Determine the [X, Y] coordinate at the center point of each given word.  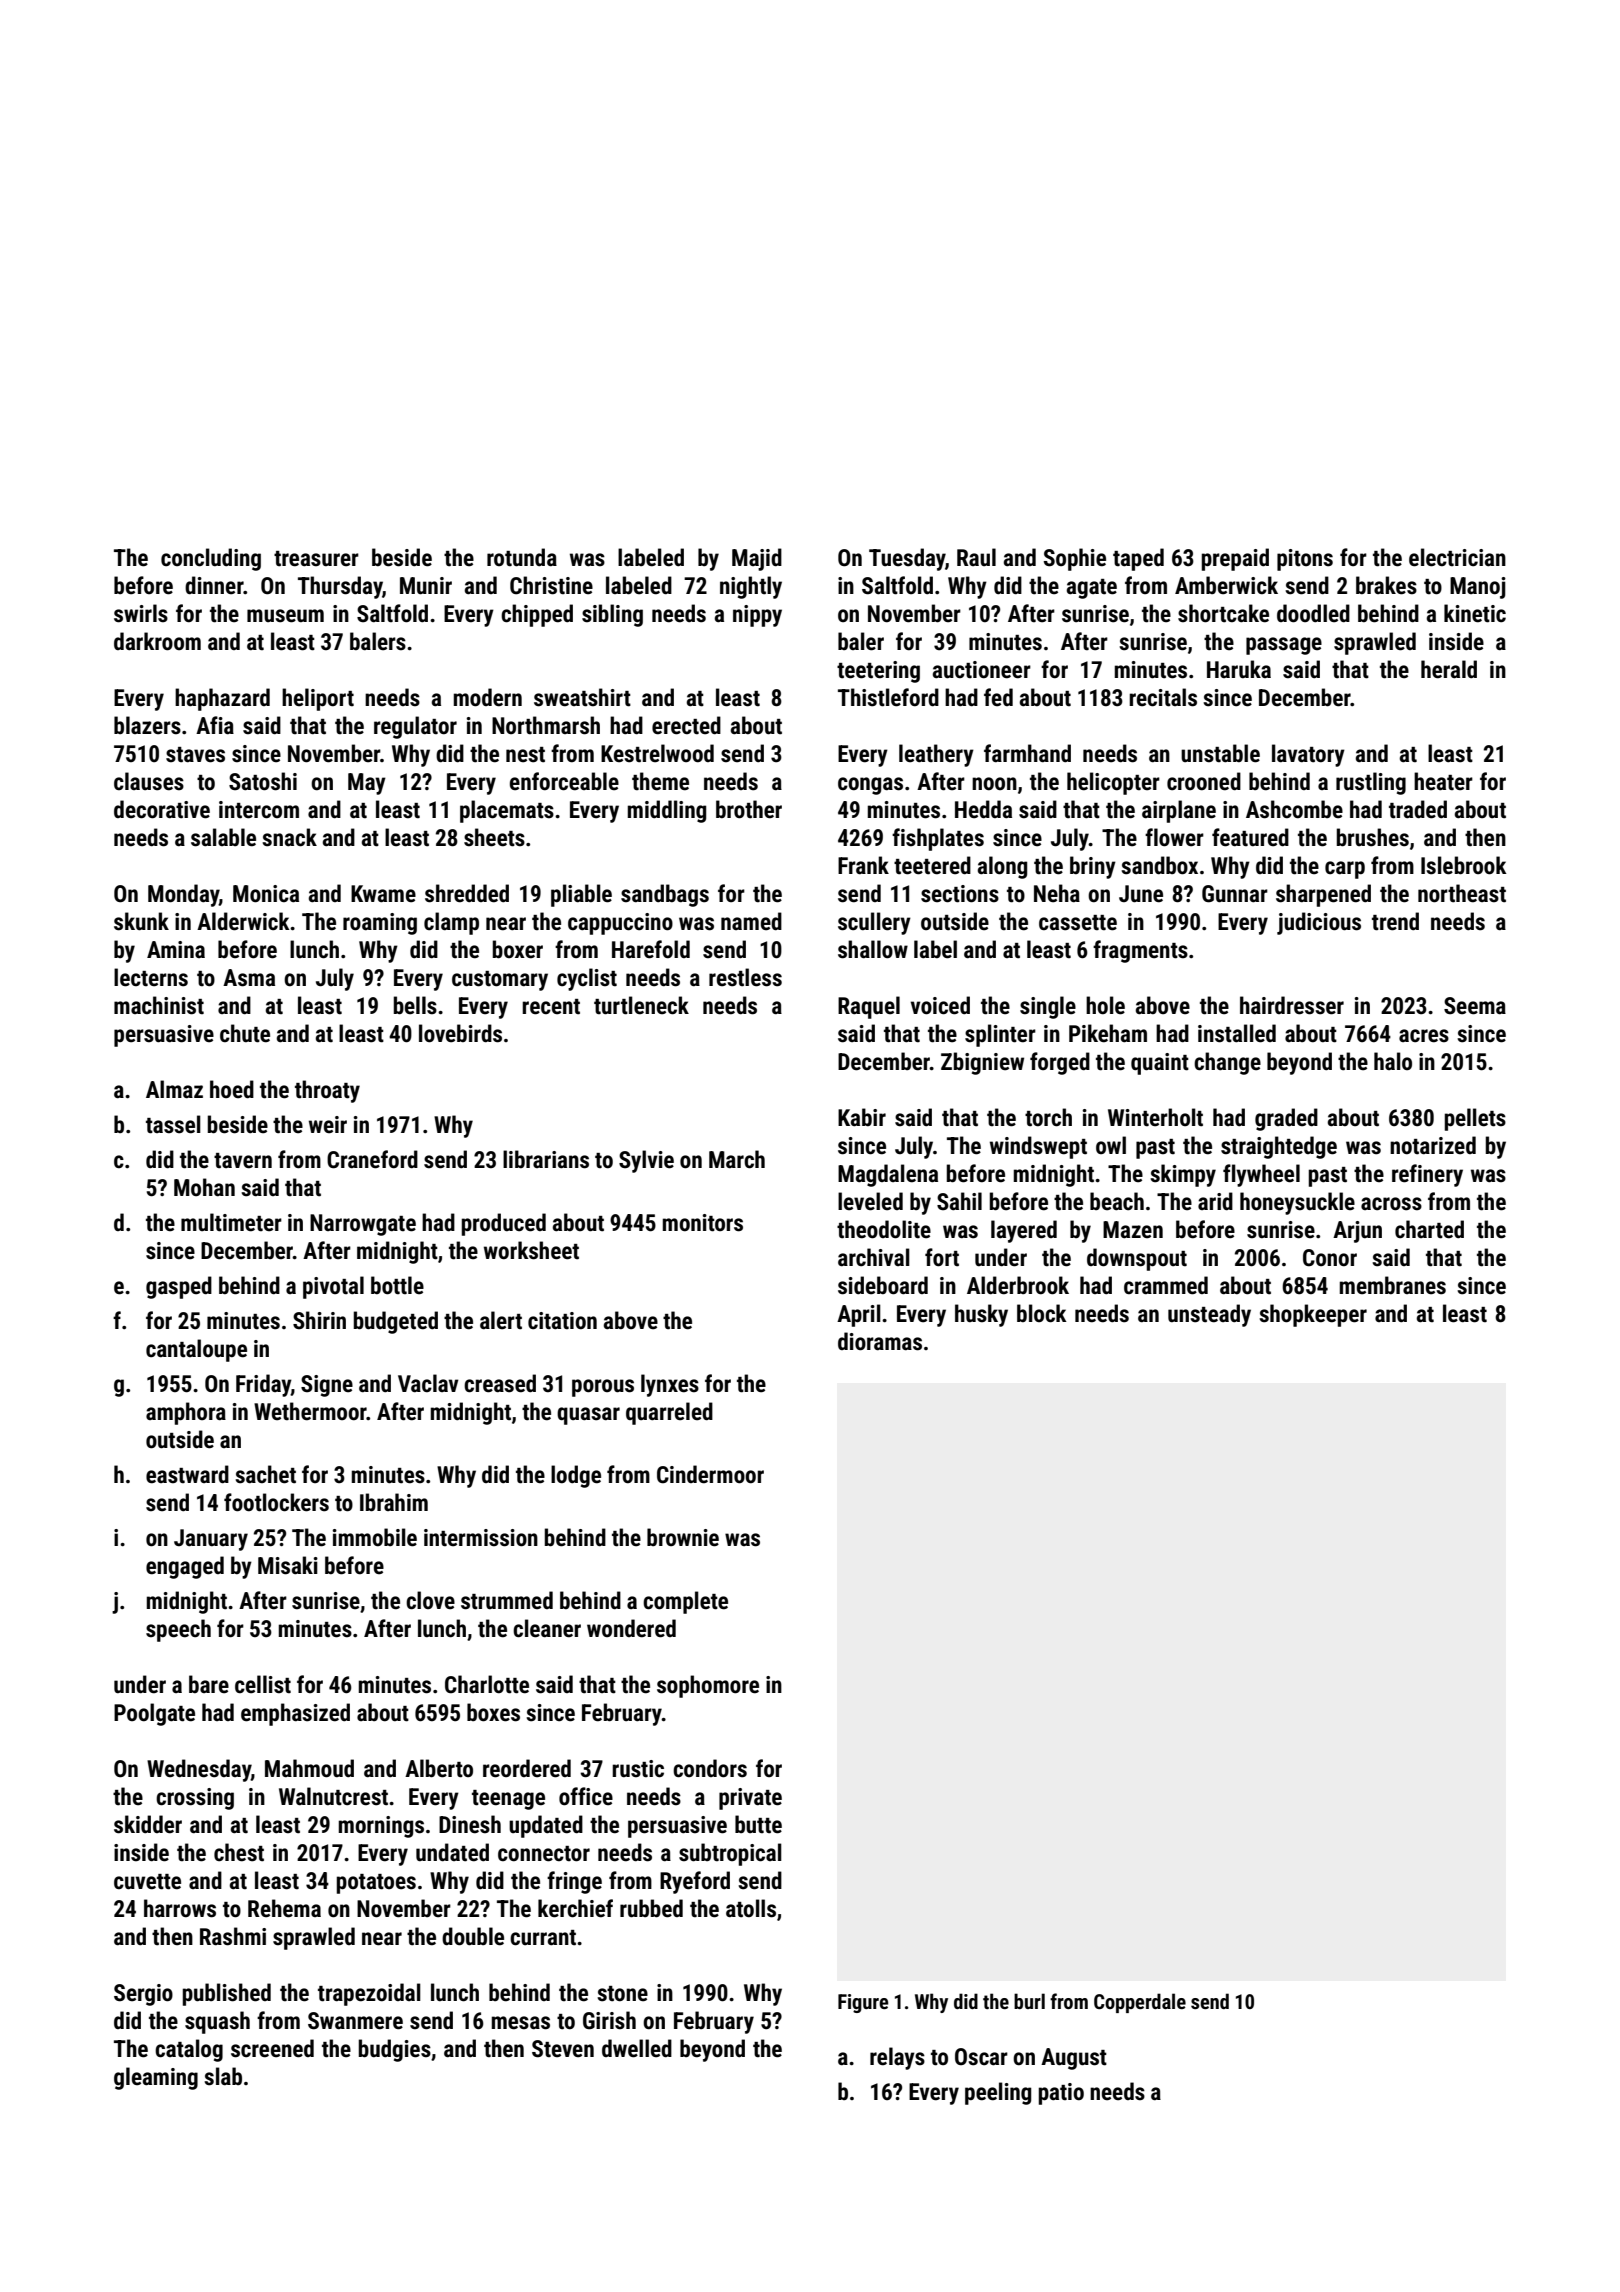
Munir [426, 586]
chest [239, 1852]
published [227, 1994]
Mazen [1133, 1230]
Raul [976, 557]
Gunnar [1235, 894]
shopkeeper [1313, 1315]
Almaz [174, 1089]
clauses [149, 781]
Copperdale [1140, 2003]
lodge [576, 1476]
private [750, 1799]
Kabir [862, 1117]
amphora [186, 1413]
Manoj [1478, 588]
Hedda [983, 809]
